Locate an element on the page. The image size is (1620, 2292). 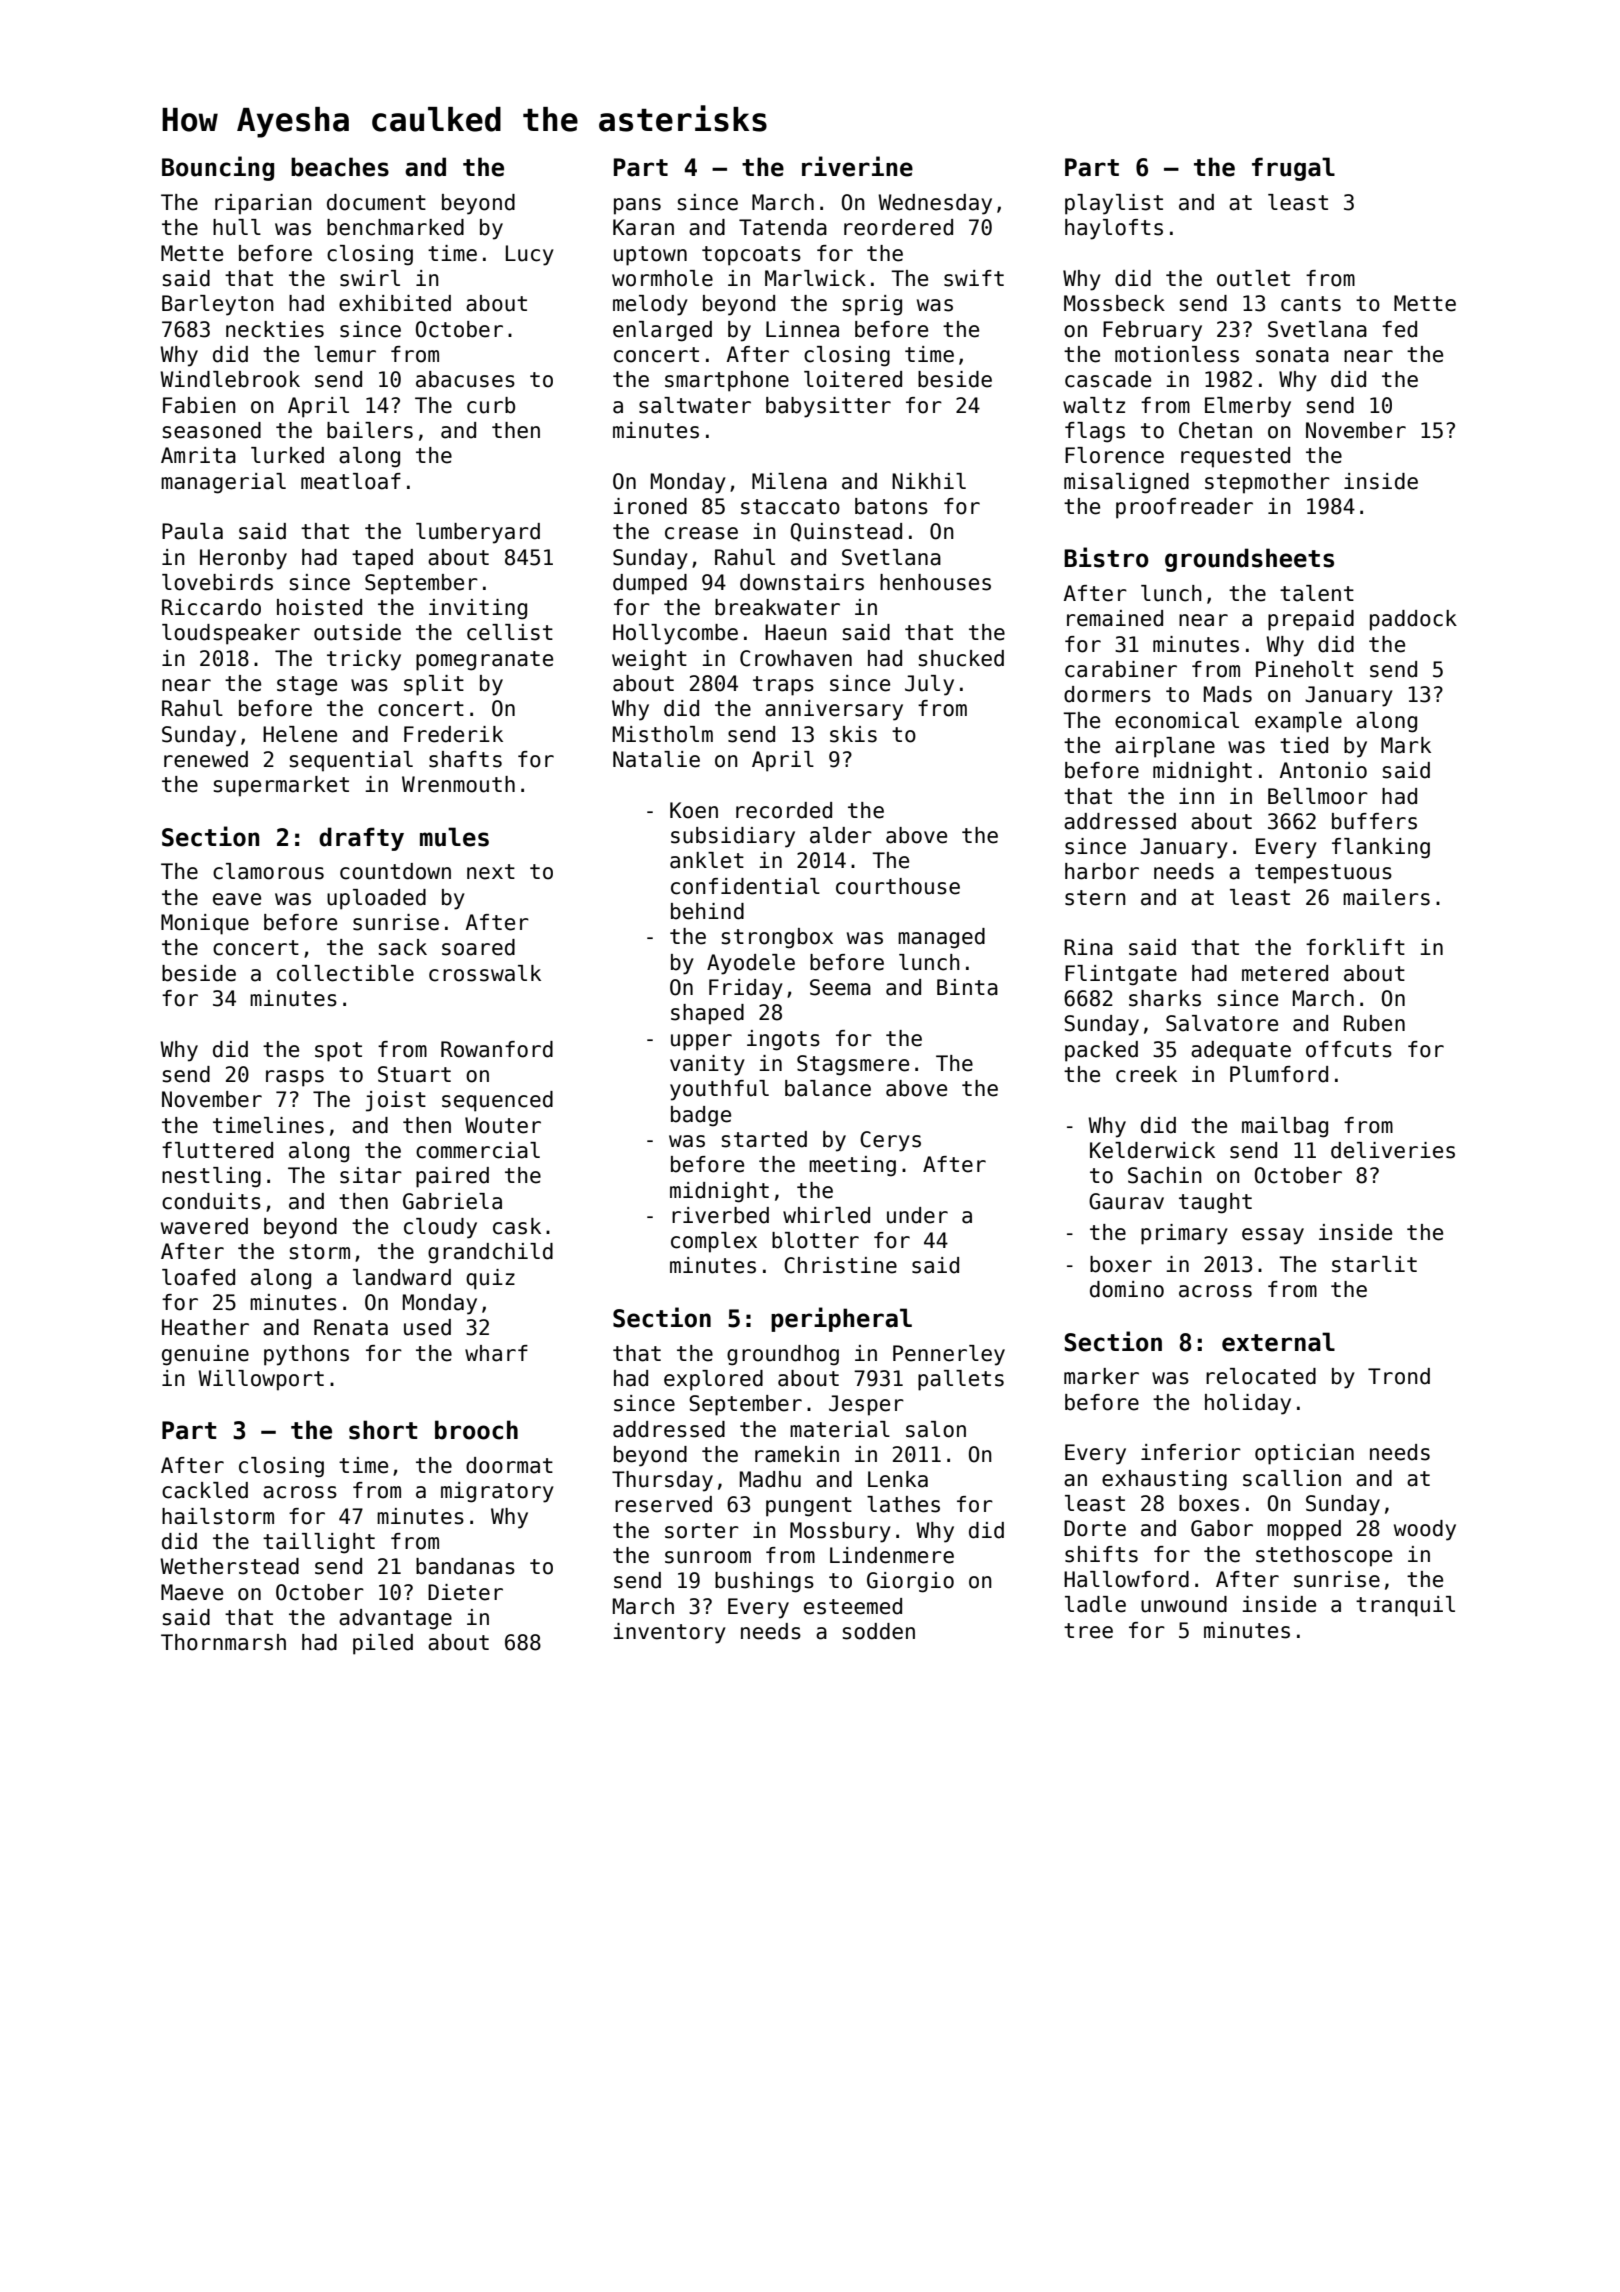
tempestuous is located at coordinates (1323, 874).
